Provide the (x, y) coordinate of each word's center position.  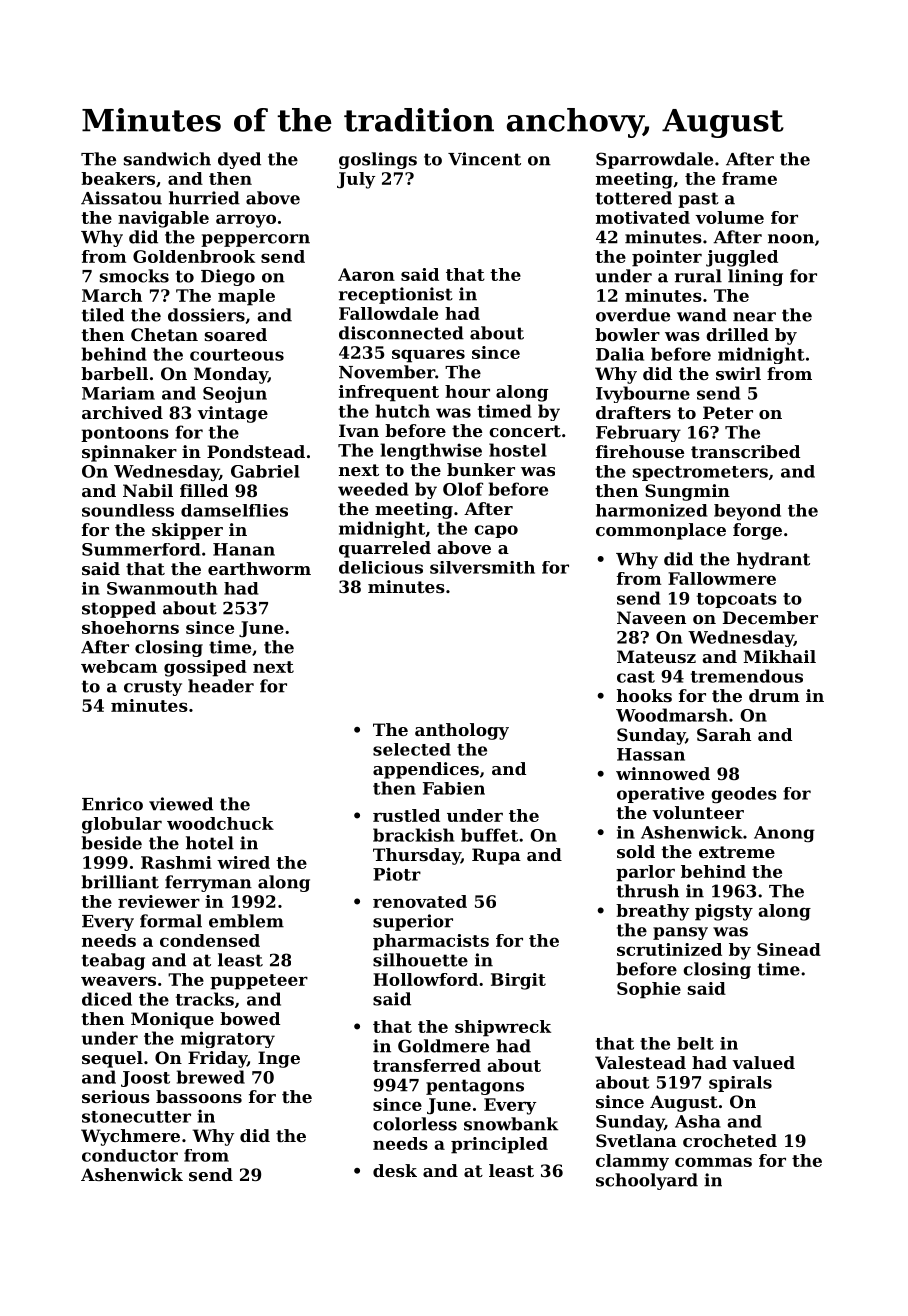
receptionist (396, 295)
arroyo (246, 221)
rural (698, 276)
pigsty (724, 912)
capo (496, 531)
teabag (113, 961)
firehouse (640, 451)
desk (395, 1170)
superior (413, 922)
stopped (119, 609)
